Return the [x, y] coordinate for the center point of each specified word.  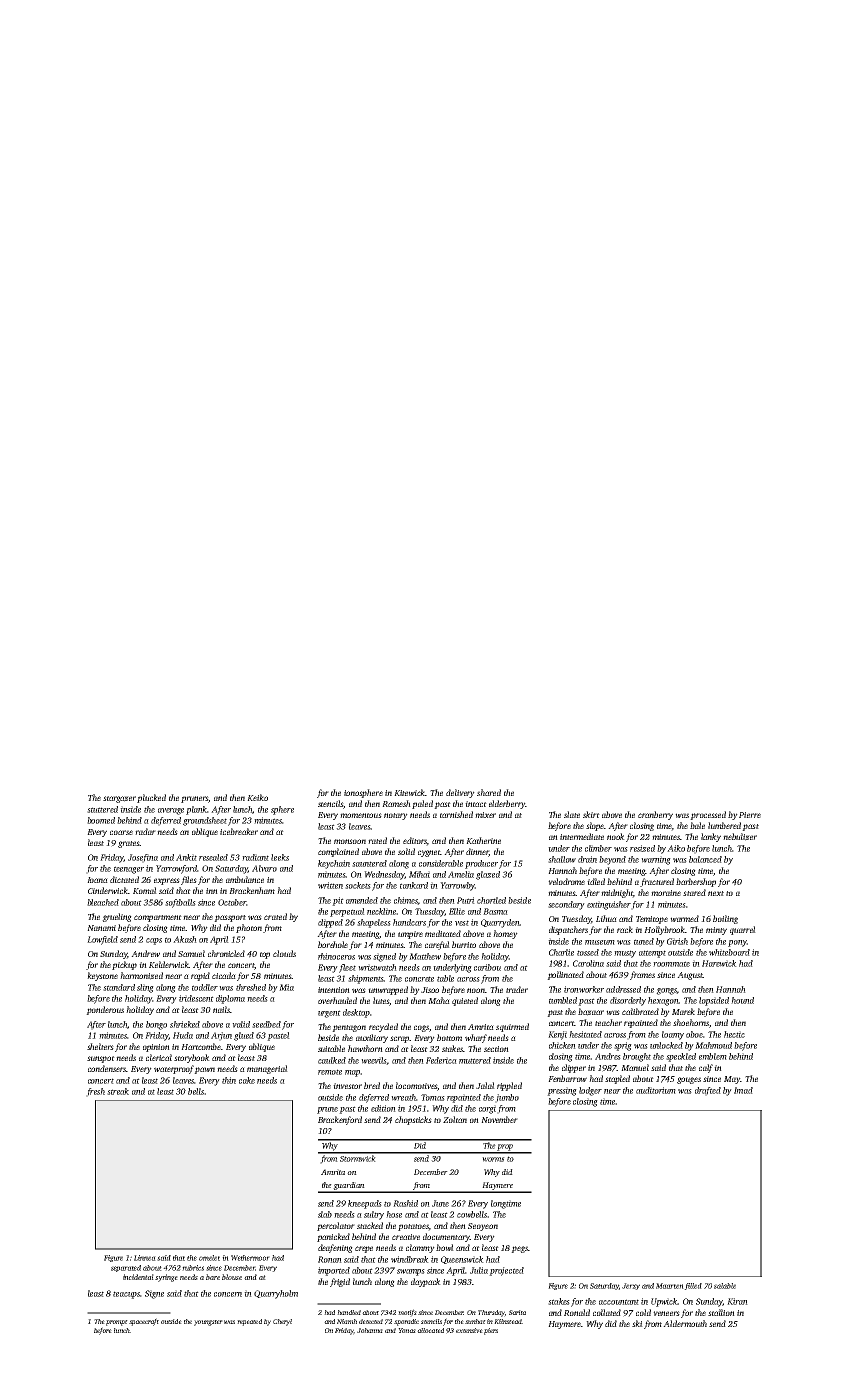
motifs [407, 1313]
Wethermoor [250, 1258]
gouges [689, 1080]
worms [493, 1159]
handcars [409, 922]
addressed [623, 989]
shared [489, 792]
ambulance [245, 879]
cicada [224, 975]
